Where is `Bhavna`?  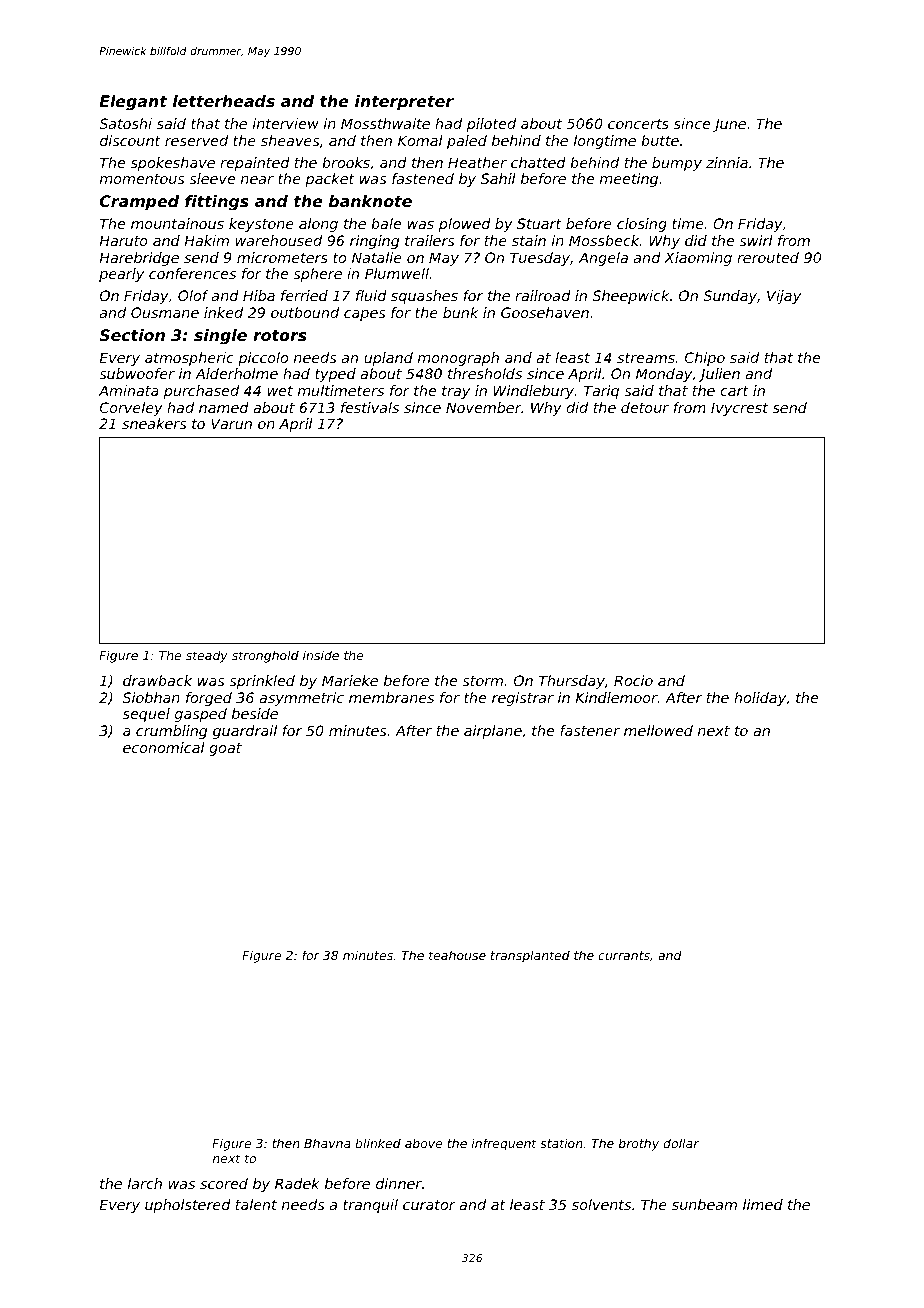
Bhavna is located at coordinates (327, 1143).
